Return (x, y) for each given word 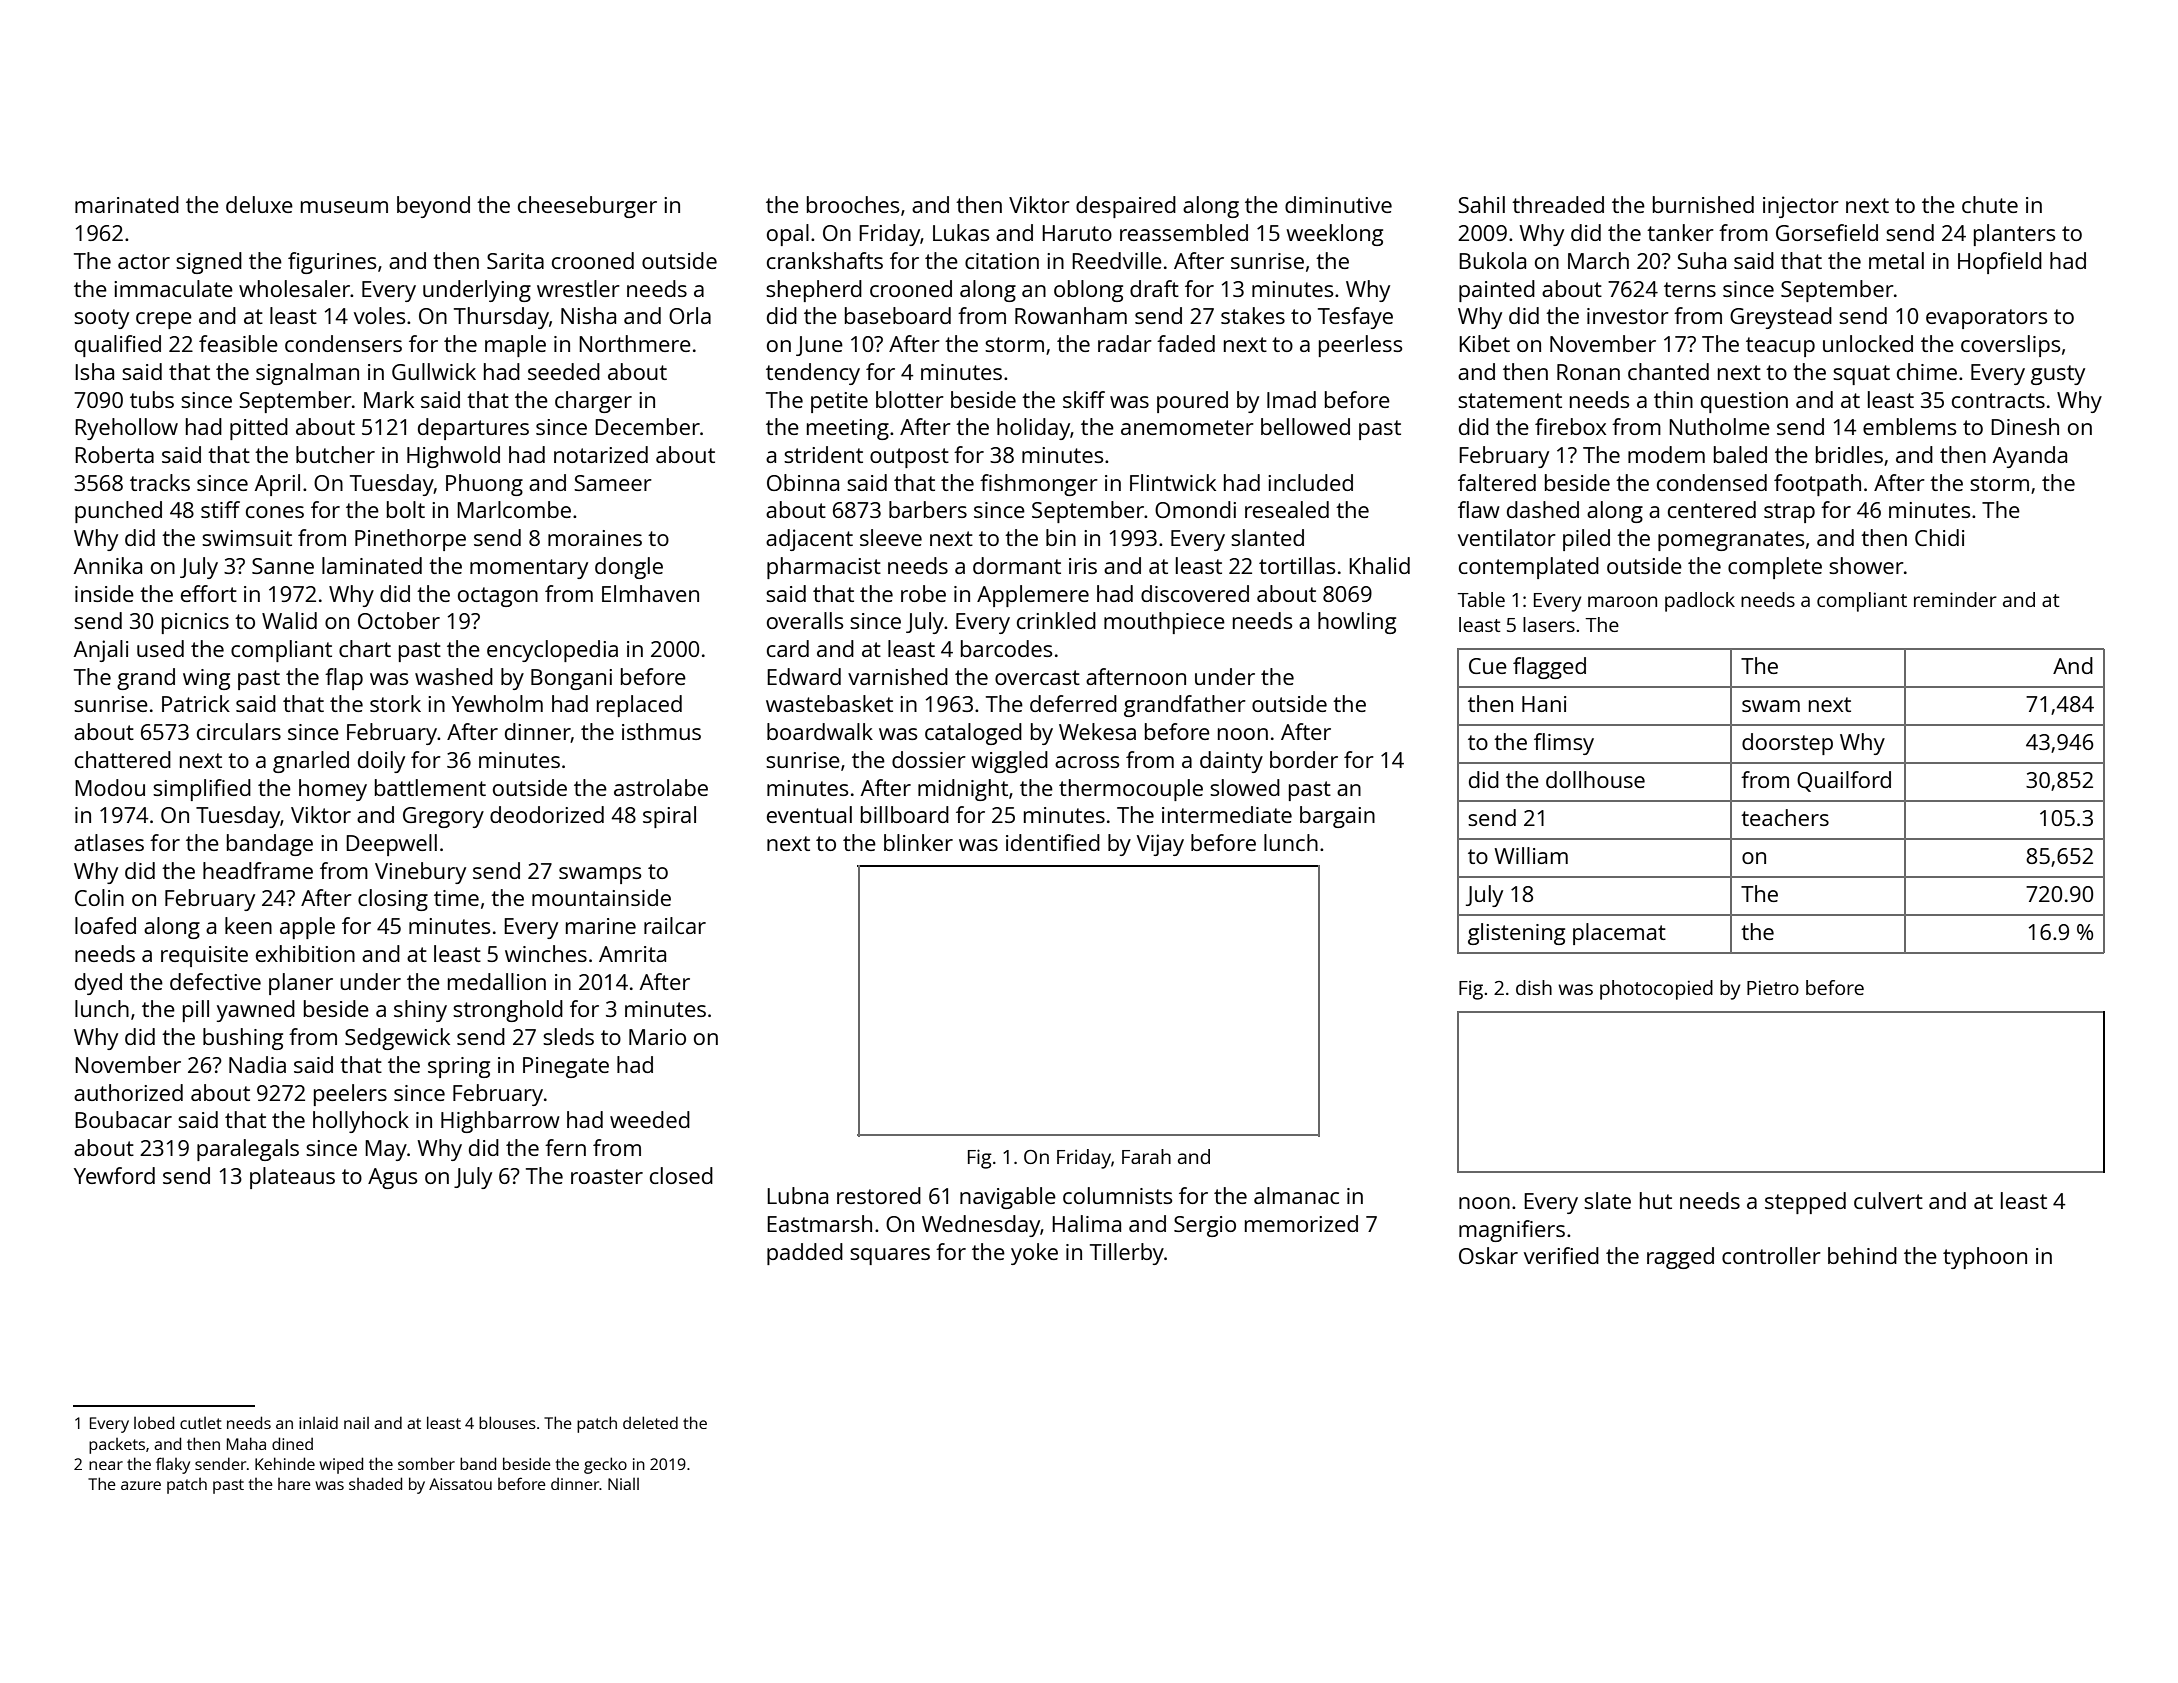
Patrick (196, 703)
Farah (1146, 1156)
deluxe (259, 204)
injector (1801, 207)
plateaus (292, 1178)
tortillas (1297, 565)
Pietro (1773, 987)
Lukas (961, 232)
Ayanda (2030, 457)
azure (141, 1485)
